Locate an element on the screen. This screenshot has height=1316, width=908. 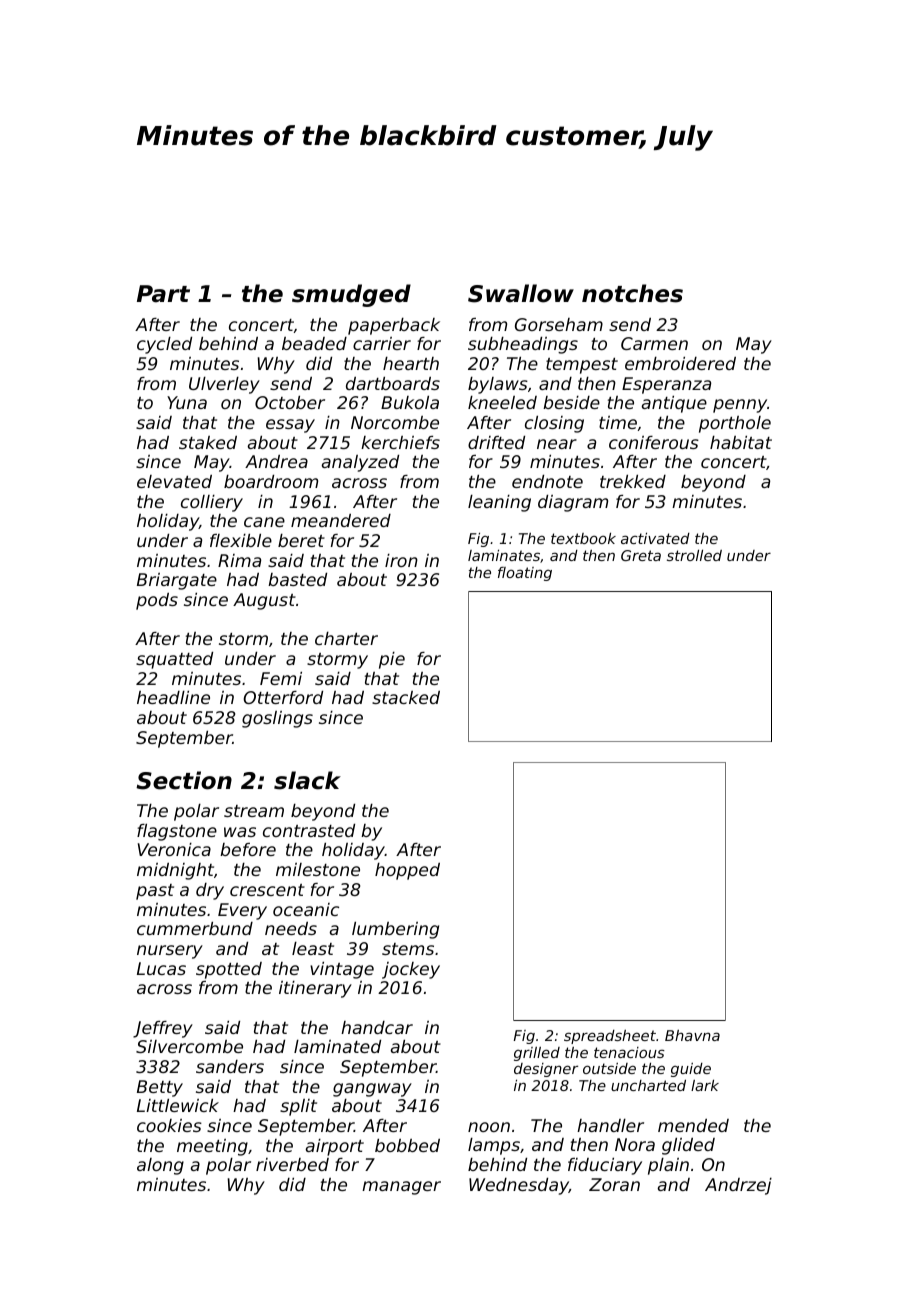
along is located at coordinates (160, 1166).
